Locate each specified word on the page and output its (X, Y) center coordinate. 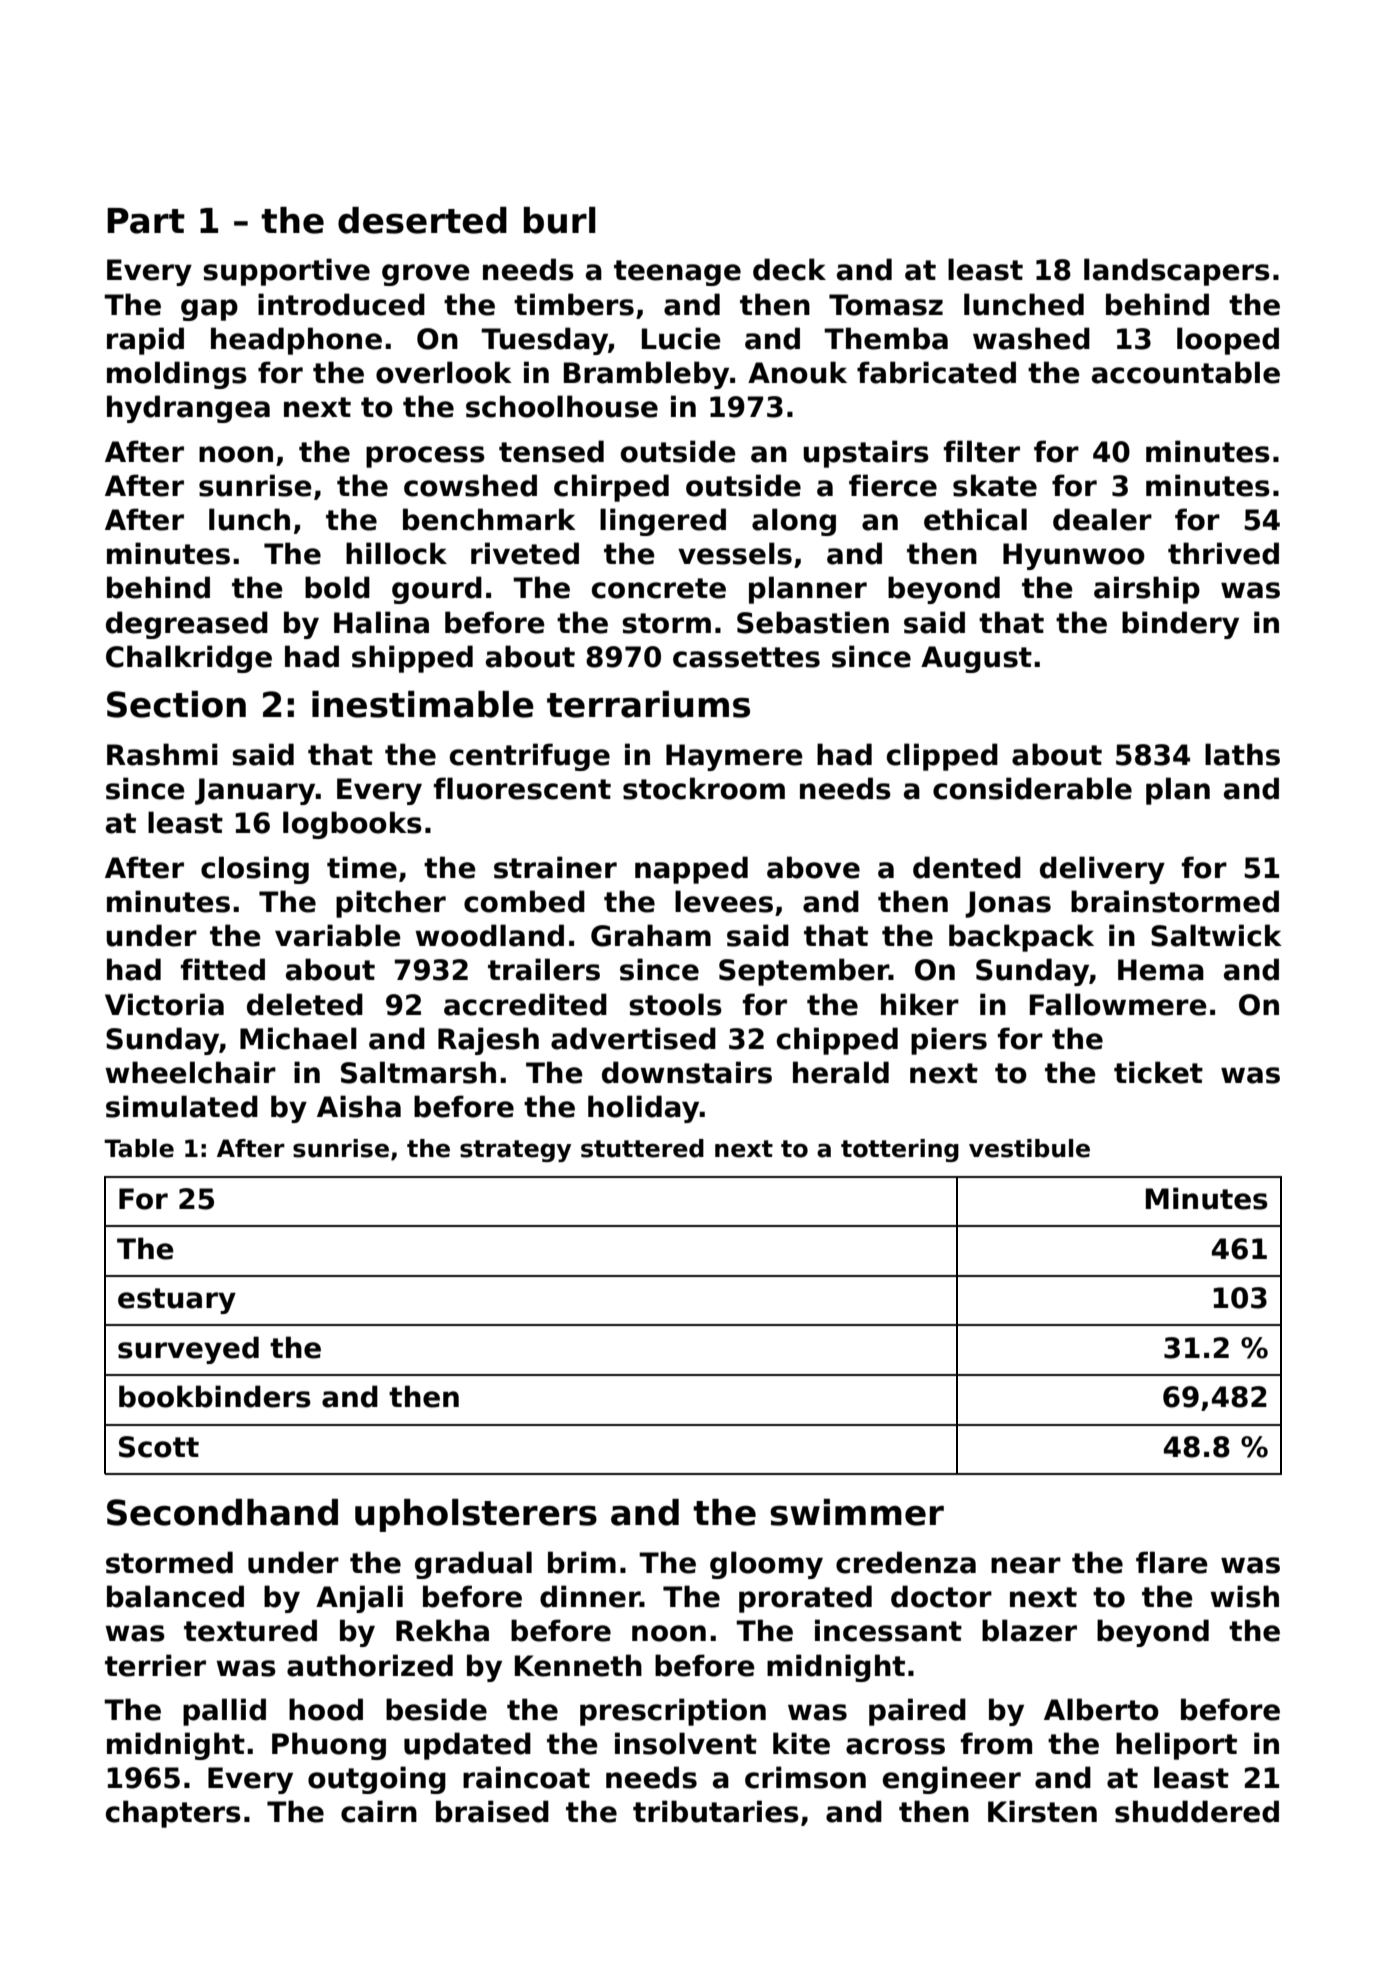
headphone (296, 341)
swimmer (857, 1512)
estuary (177, 1301)
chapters (173, 1814)
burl (560, 220)
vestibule (1029, 1148)
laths (1242, 754)
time (362, 867)
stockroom (704, 788)
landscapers (1177, 272)
